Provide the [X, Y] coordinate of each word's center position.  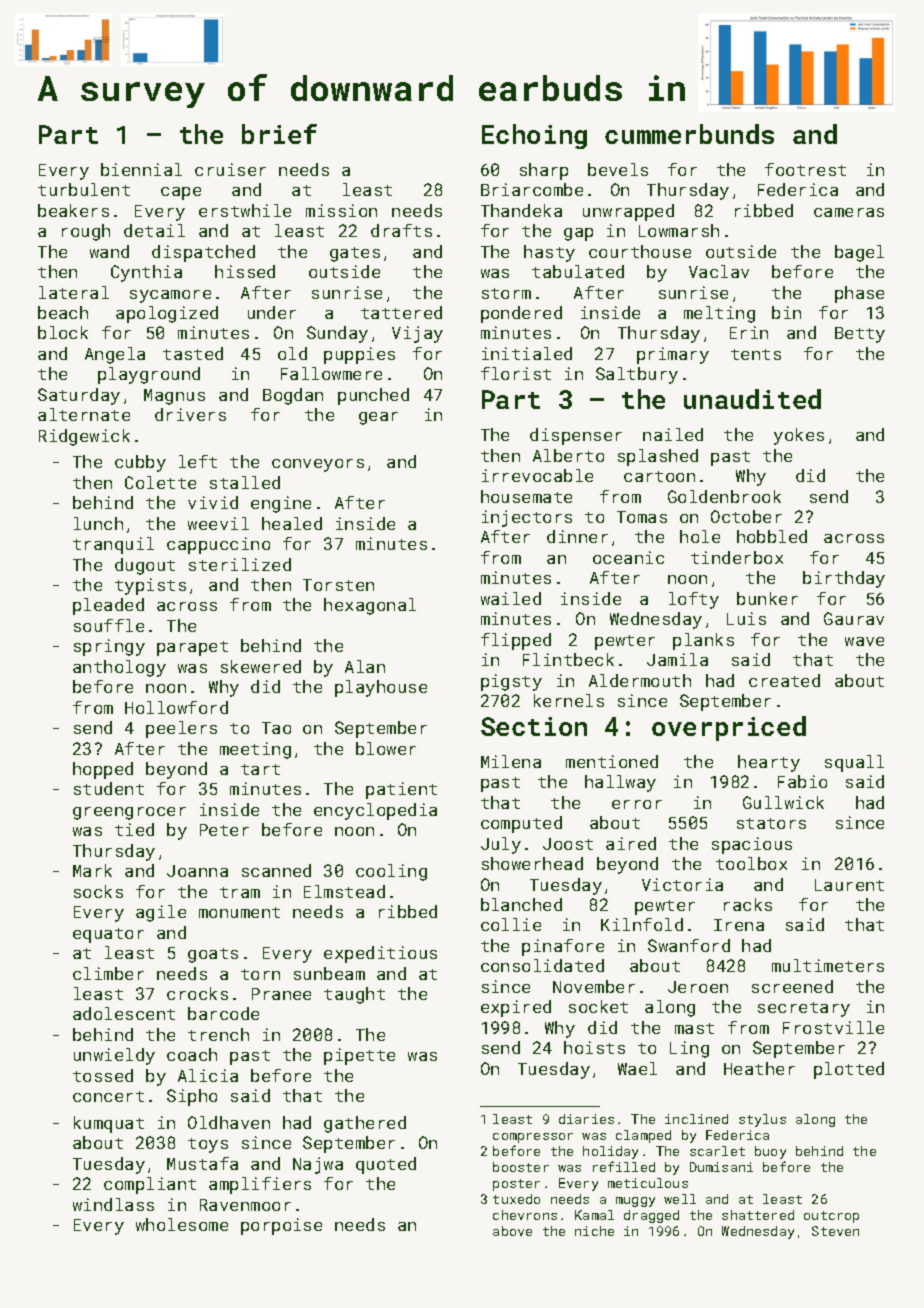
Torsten [338, 585]
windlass [113, 1204]
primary [673, 355]
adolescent [124, 1013]
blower [386, 748]
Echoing [534, 136]
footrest [805, 169]
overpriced [729, 728]
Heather [759, 1068]
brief [279, 134]
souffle [109, 625]
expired [516, 1008]
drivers [190, 414]
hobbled [772, 536]
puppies [359, 355]
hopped [103, 770]
